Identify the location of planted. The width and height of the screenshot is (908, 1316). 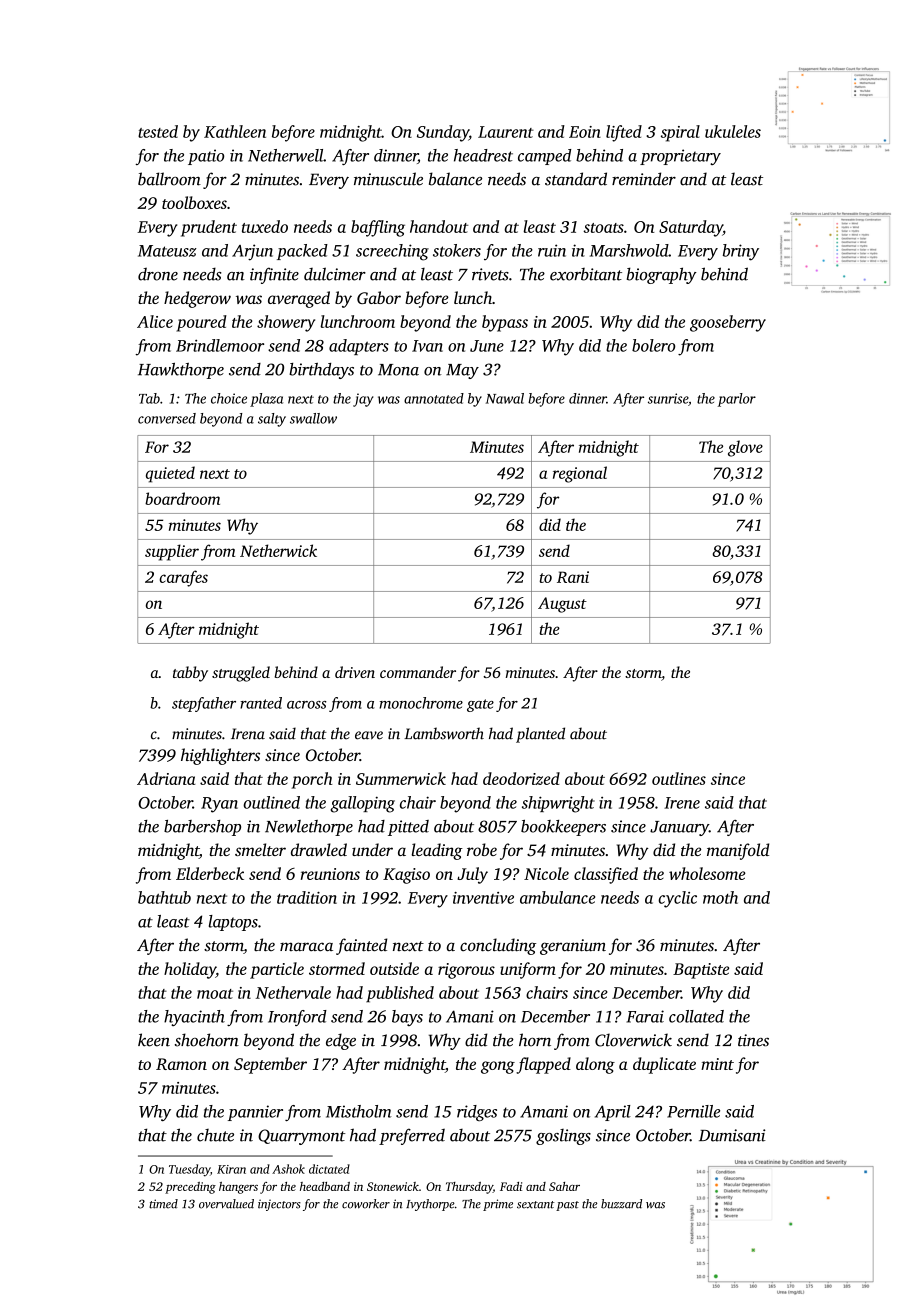
(540, 735).
